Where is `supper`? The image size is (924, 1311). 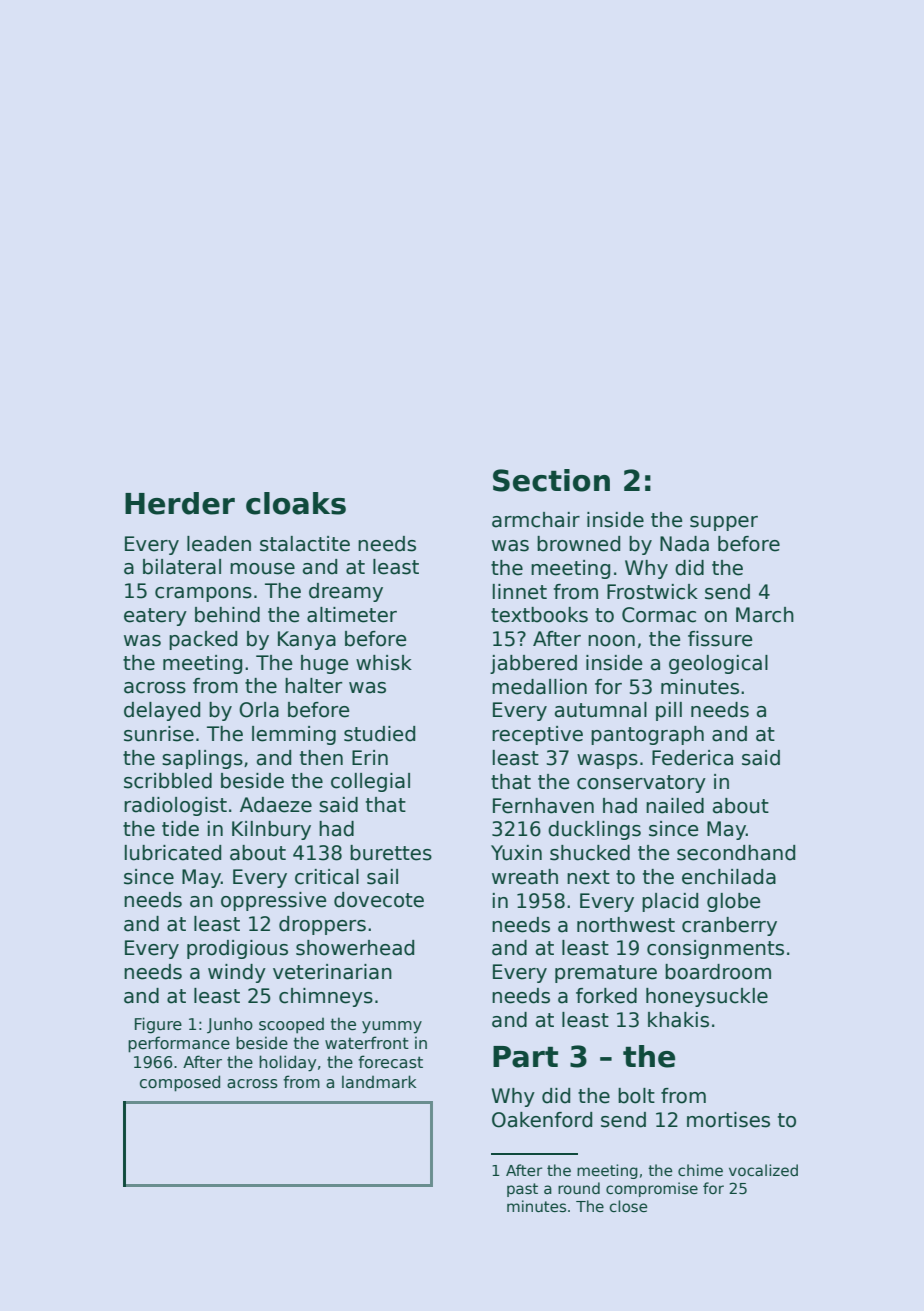 supper is located at coordinates (724, 523).
